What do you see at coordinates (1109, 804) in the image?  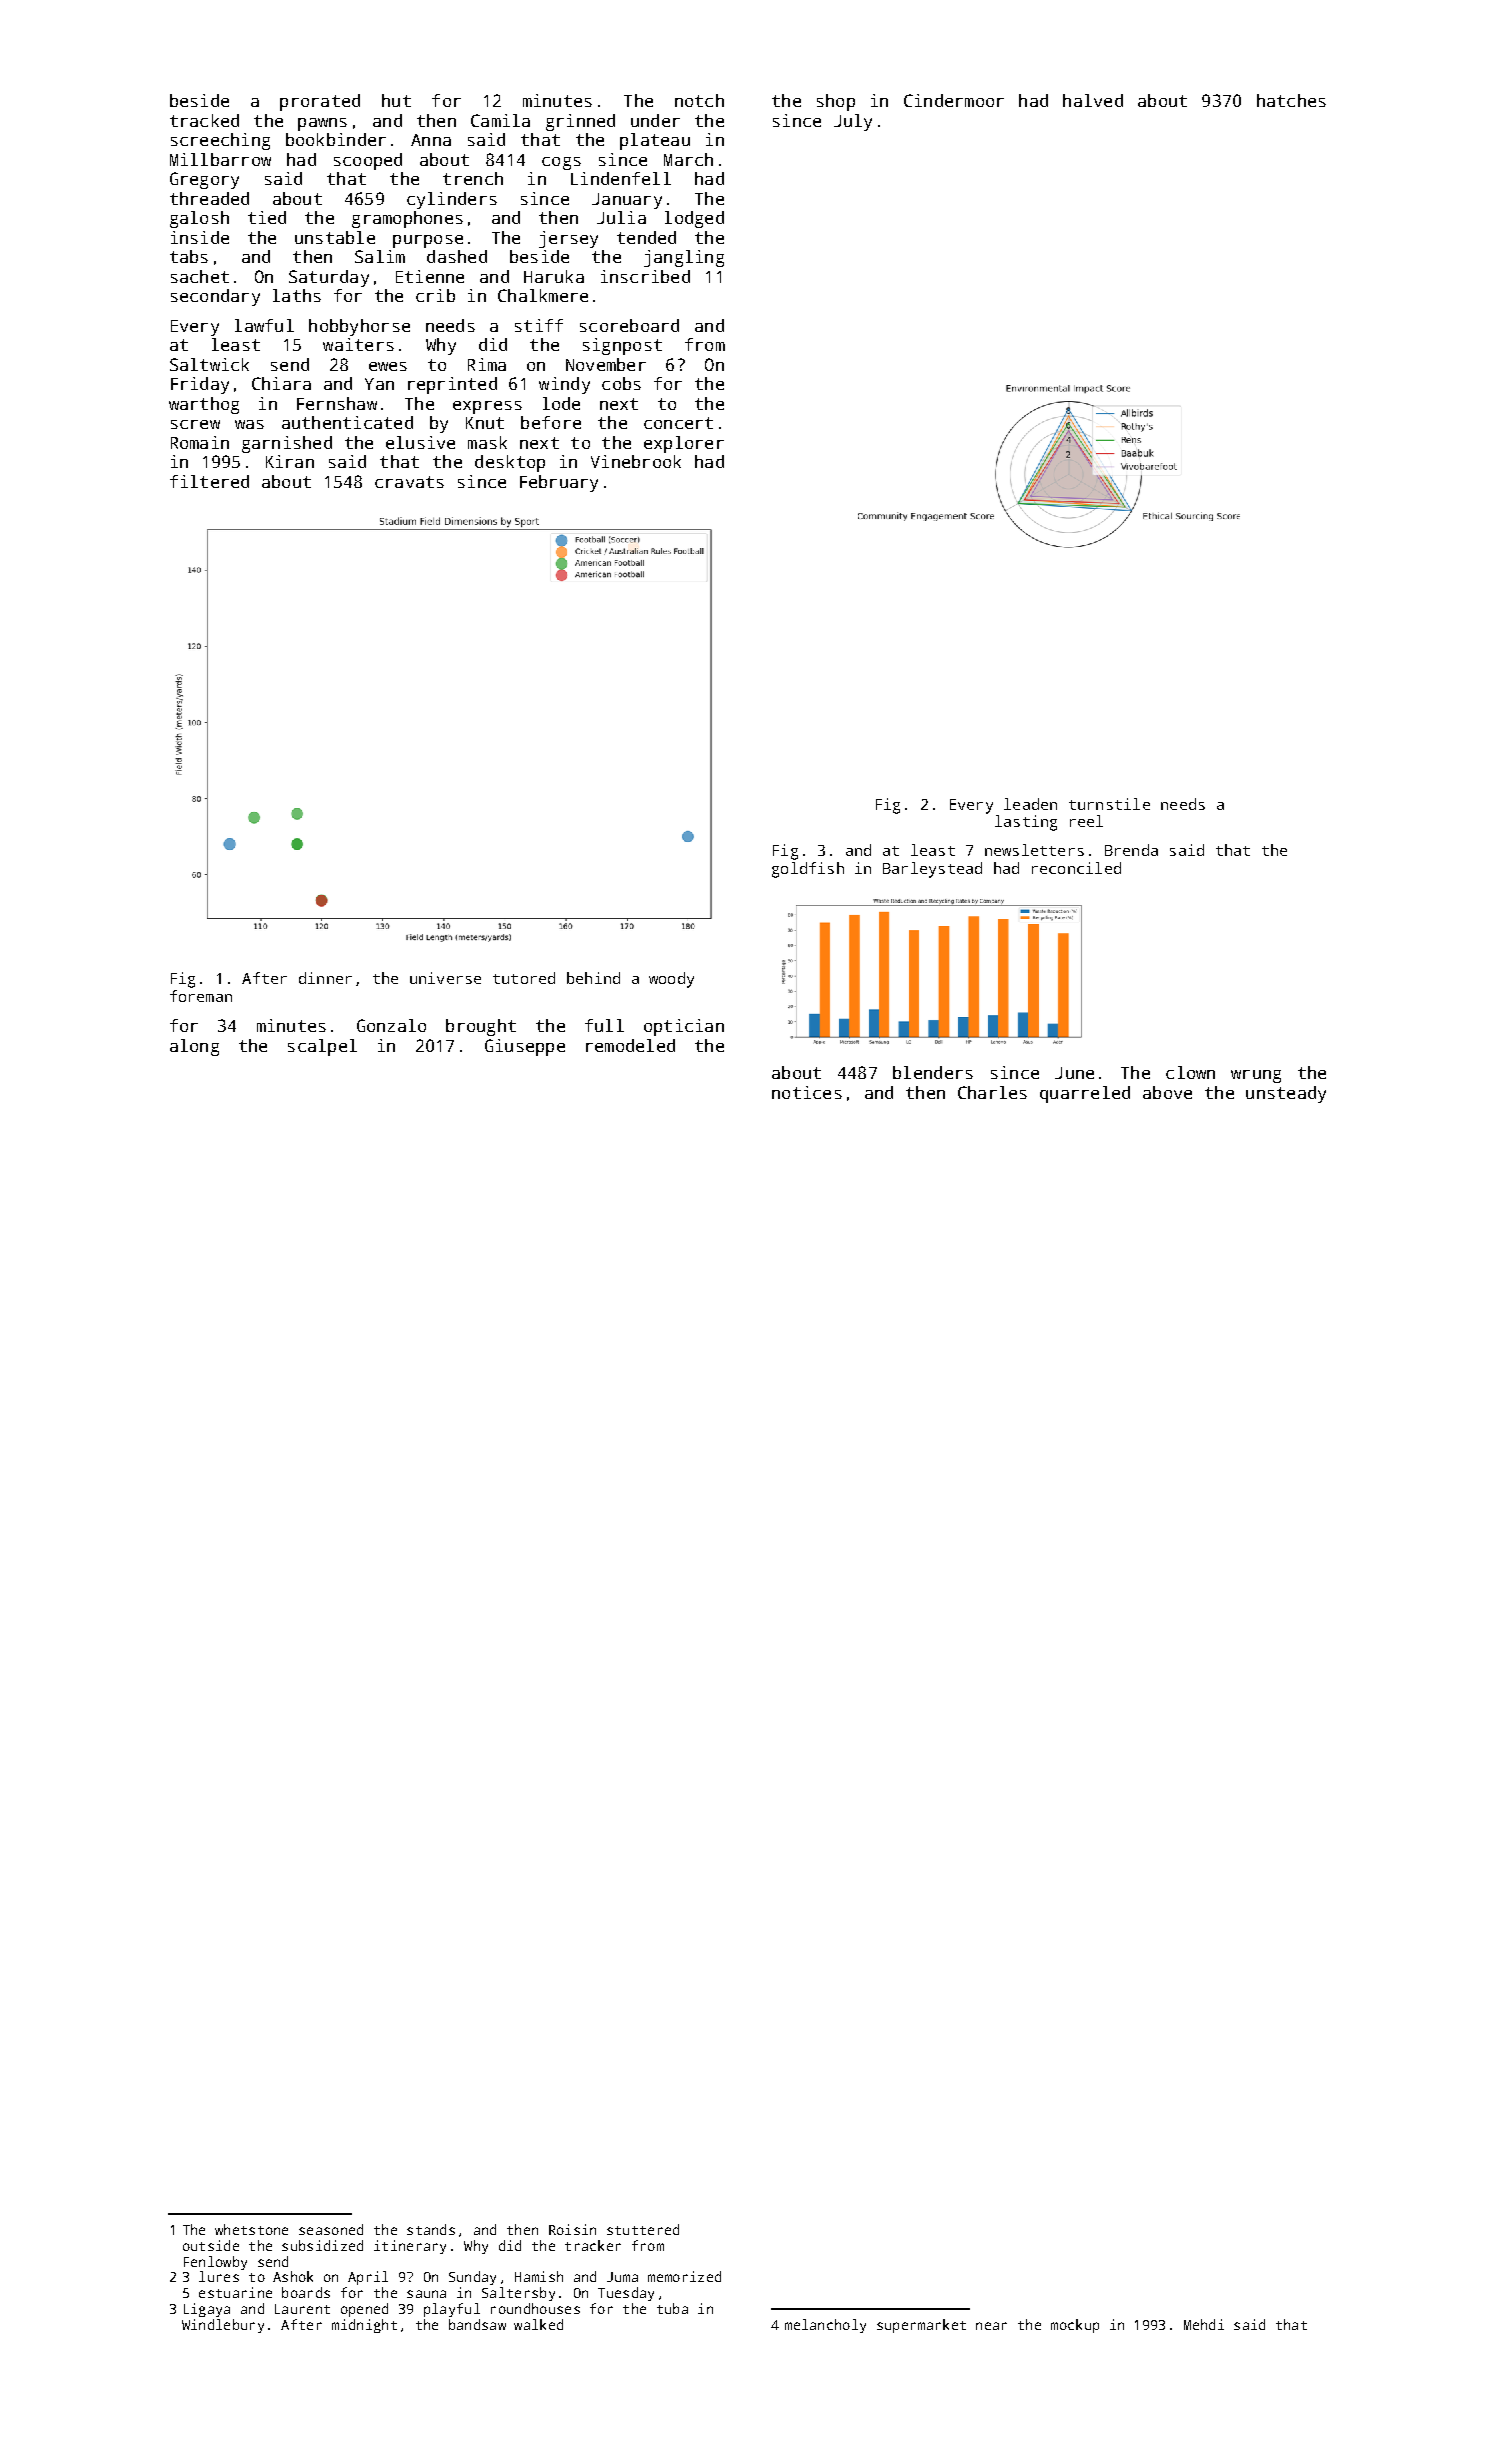 I see `turnstile` at bounding box center [1109, 804].
